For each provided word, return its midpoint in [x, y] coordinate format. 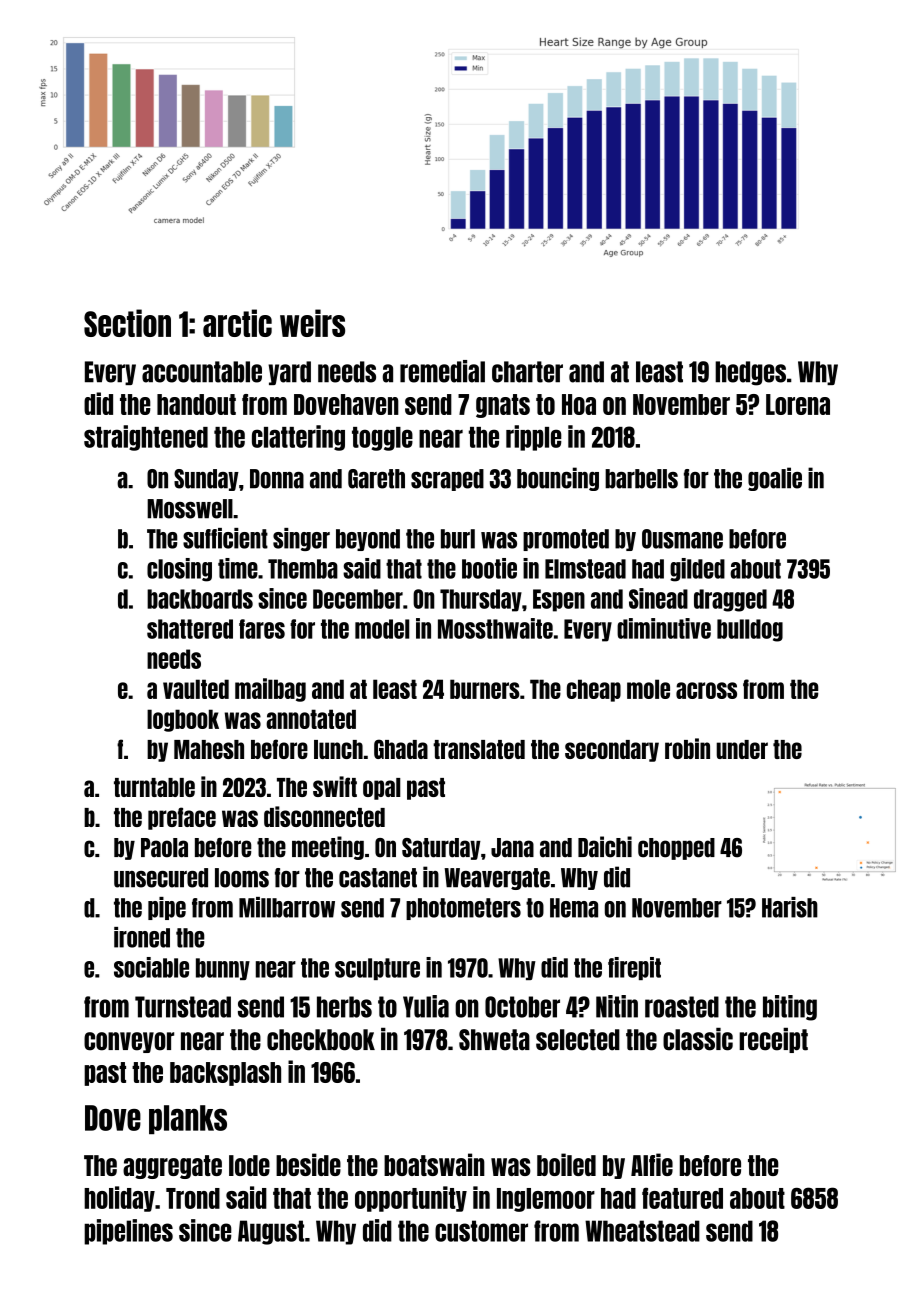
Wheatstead [642, 1231]
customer [481, 1231]
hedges [750, 373]
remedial [442, 371]
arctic [237, 323]
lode [249, 1165]
